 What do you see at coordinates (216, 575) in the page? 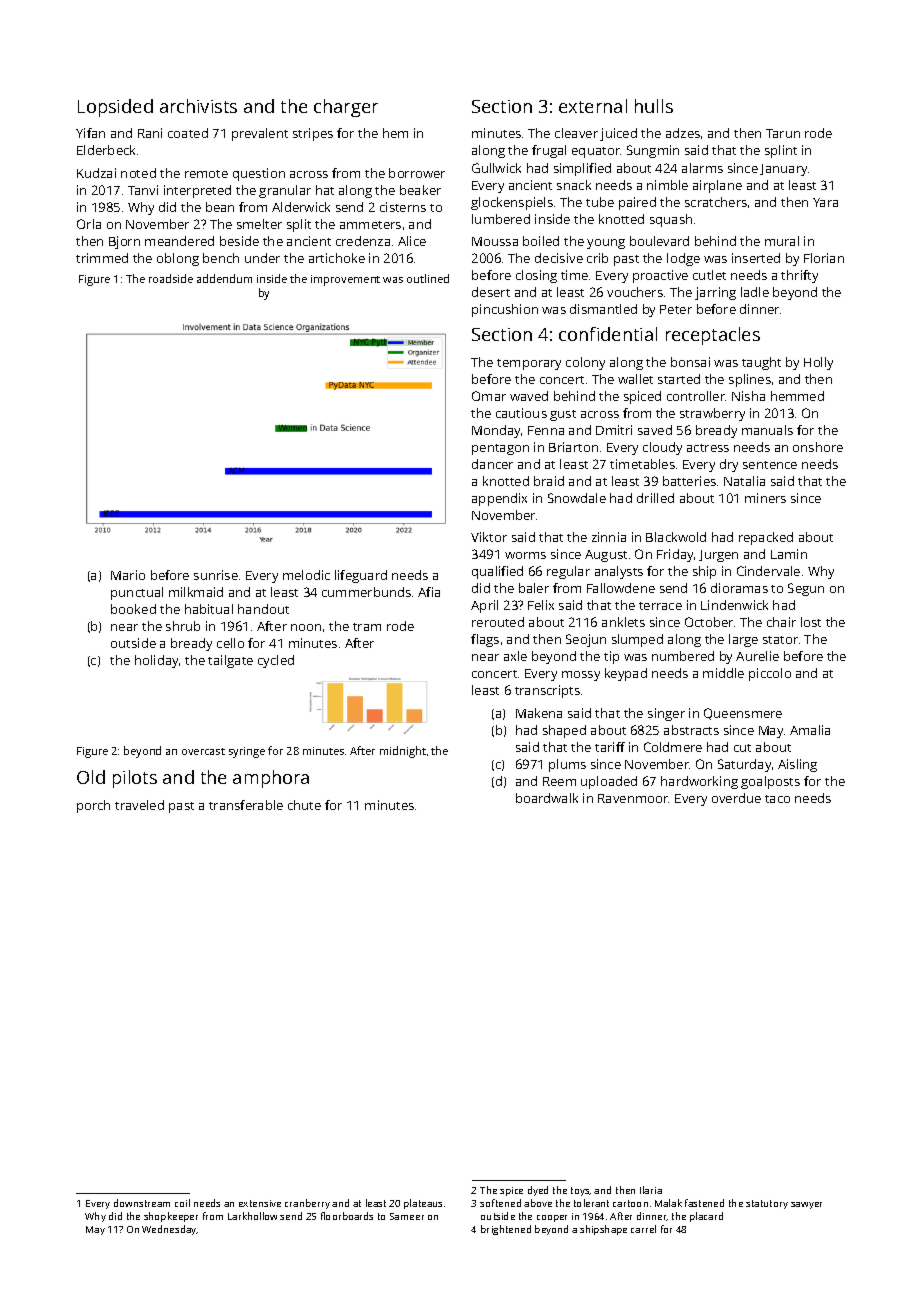
I see `sunrise` at bounding box center [216, 575].
